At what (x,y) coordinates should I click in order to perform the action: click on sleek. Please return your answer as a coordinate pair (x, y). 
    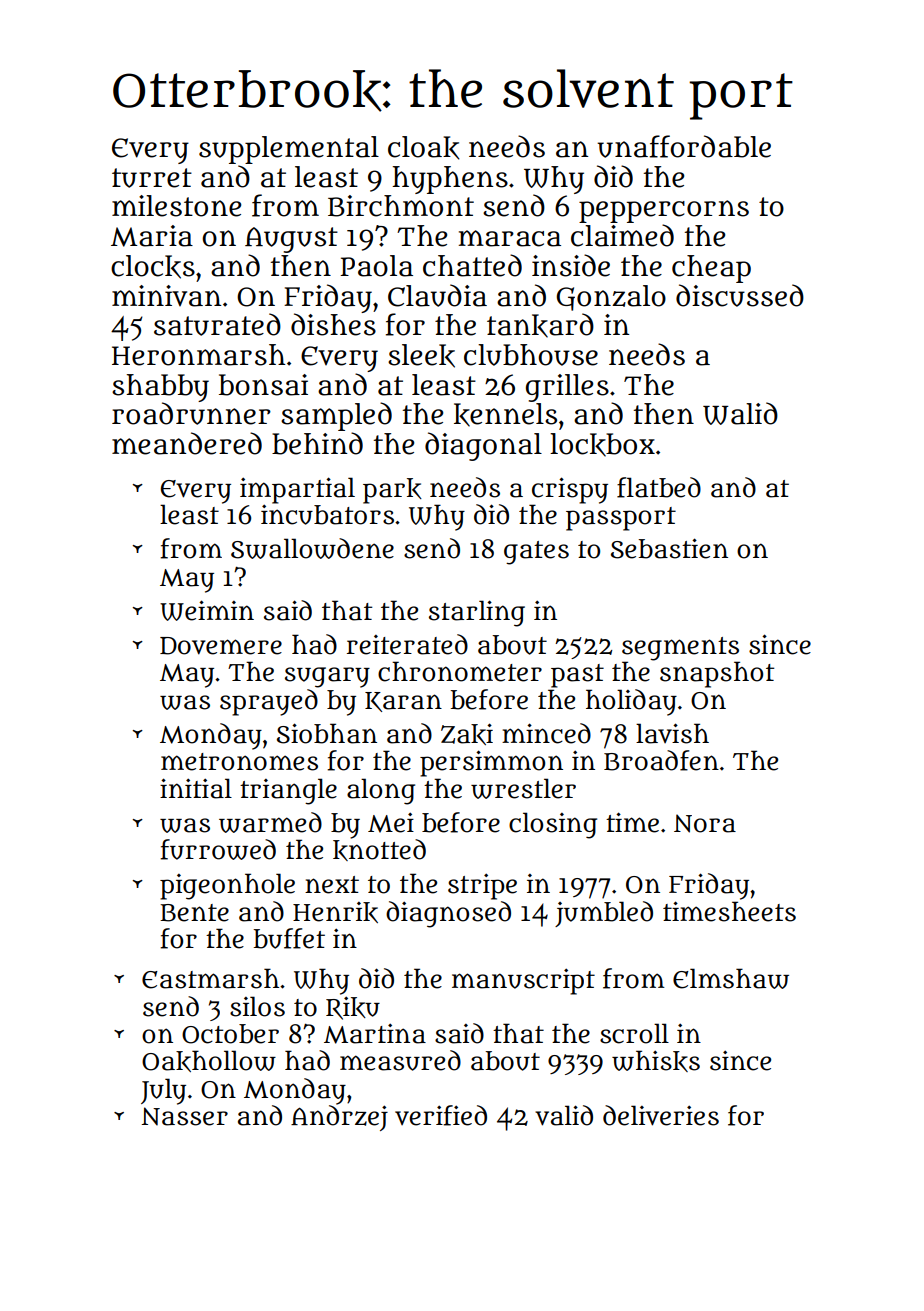
    Looking at the image, I should click on (421, 356).
